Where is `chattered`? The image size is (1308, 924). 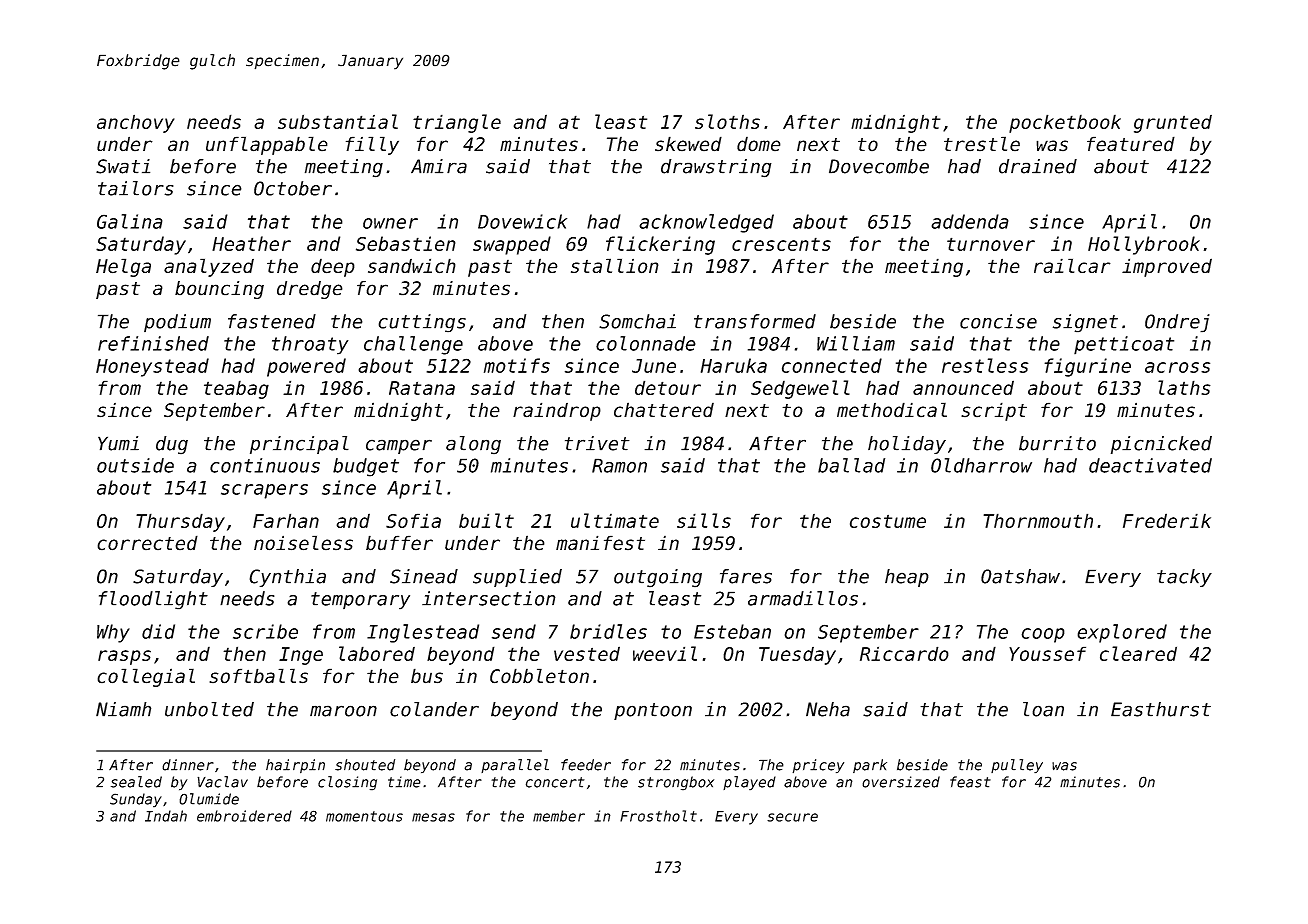
chattered is located at coordinates (664, 410).
